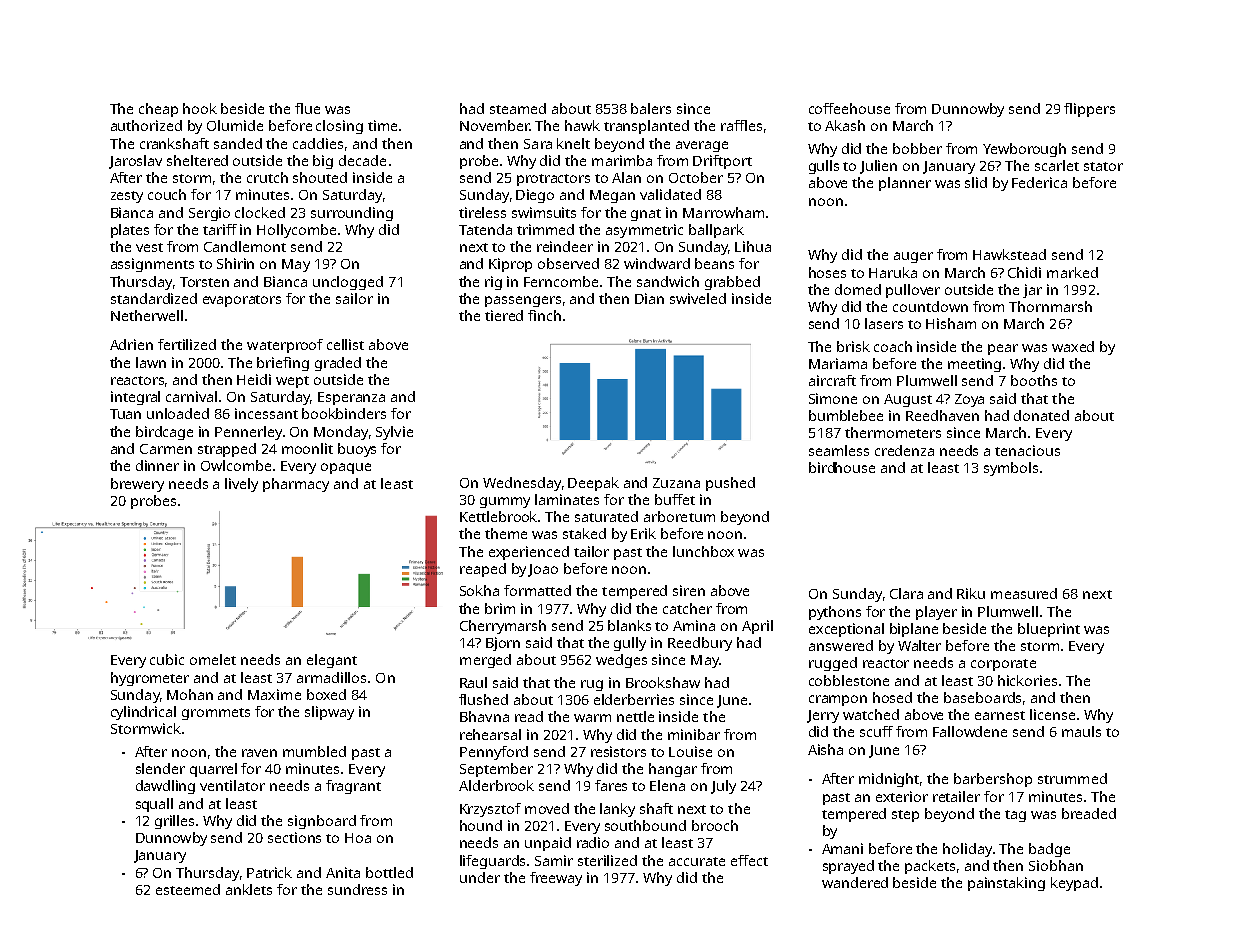 The image size is (1233, 952). What do you see at coordinates (307, 108) in the document?
I see `flue` at bounding box center [307, 108].
